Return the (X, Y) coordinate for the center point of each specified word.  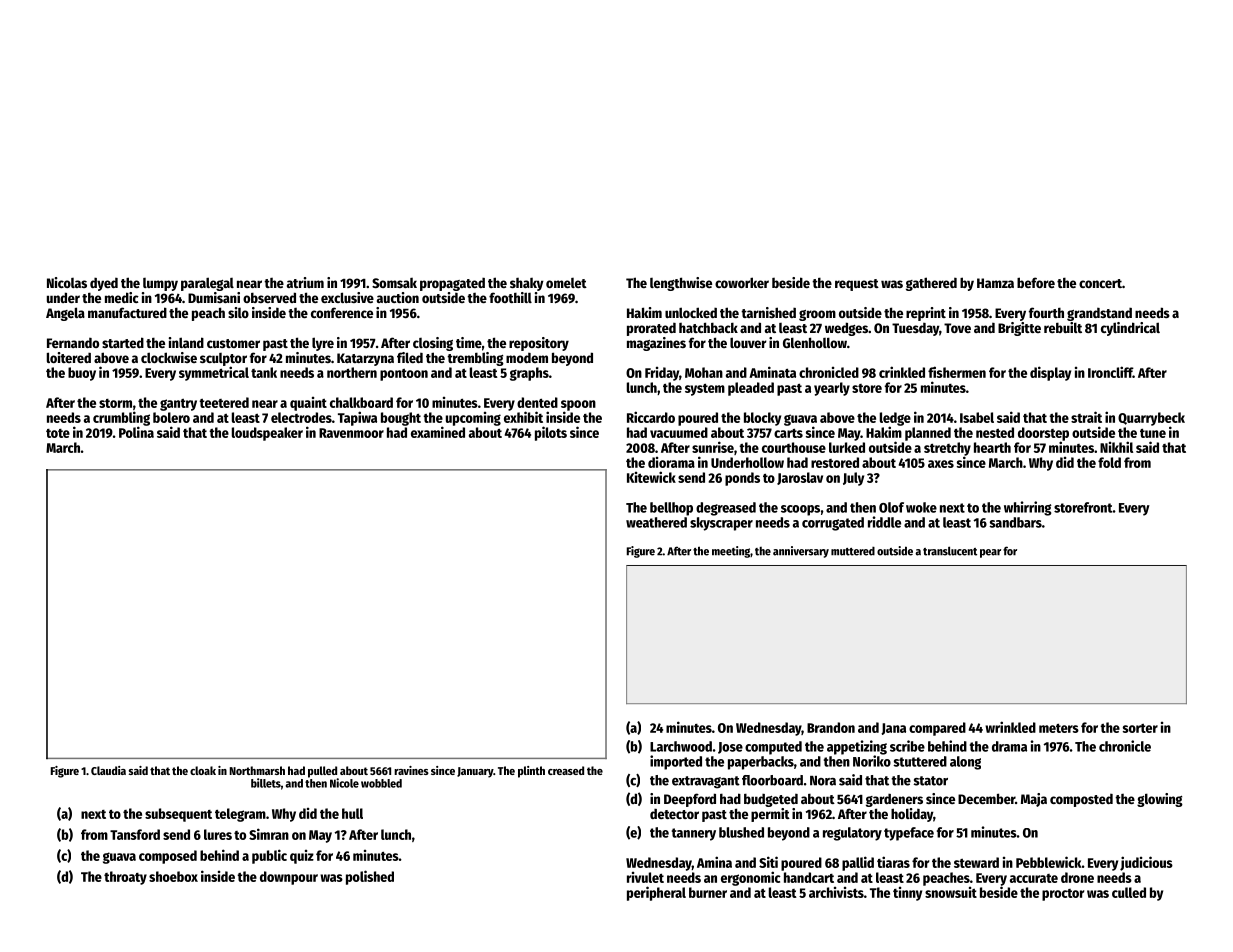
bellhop (671, 509)
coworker (742, 282)
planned (928, 434)
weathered (656, 522)
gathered (931, 284)
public (269, 856)
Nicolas (67, 282)
